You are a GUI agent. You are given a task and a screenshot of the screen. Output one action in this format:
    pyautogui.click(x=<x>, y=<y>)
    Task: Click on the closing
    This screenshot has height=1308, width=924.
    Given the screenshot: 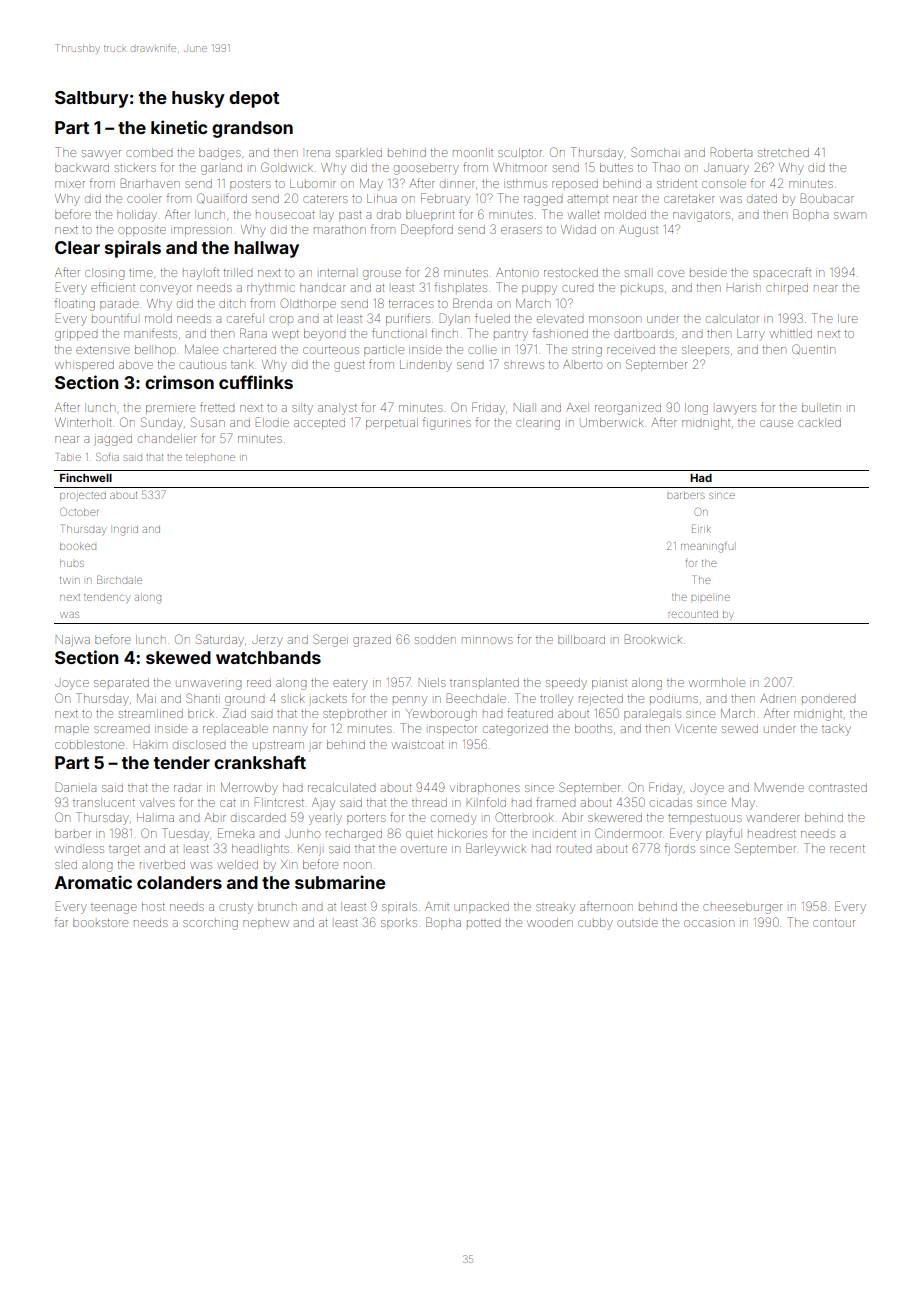 What is the action you would take?
    pyautogui.click(x=104, y=274)
